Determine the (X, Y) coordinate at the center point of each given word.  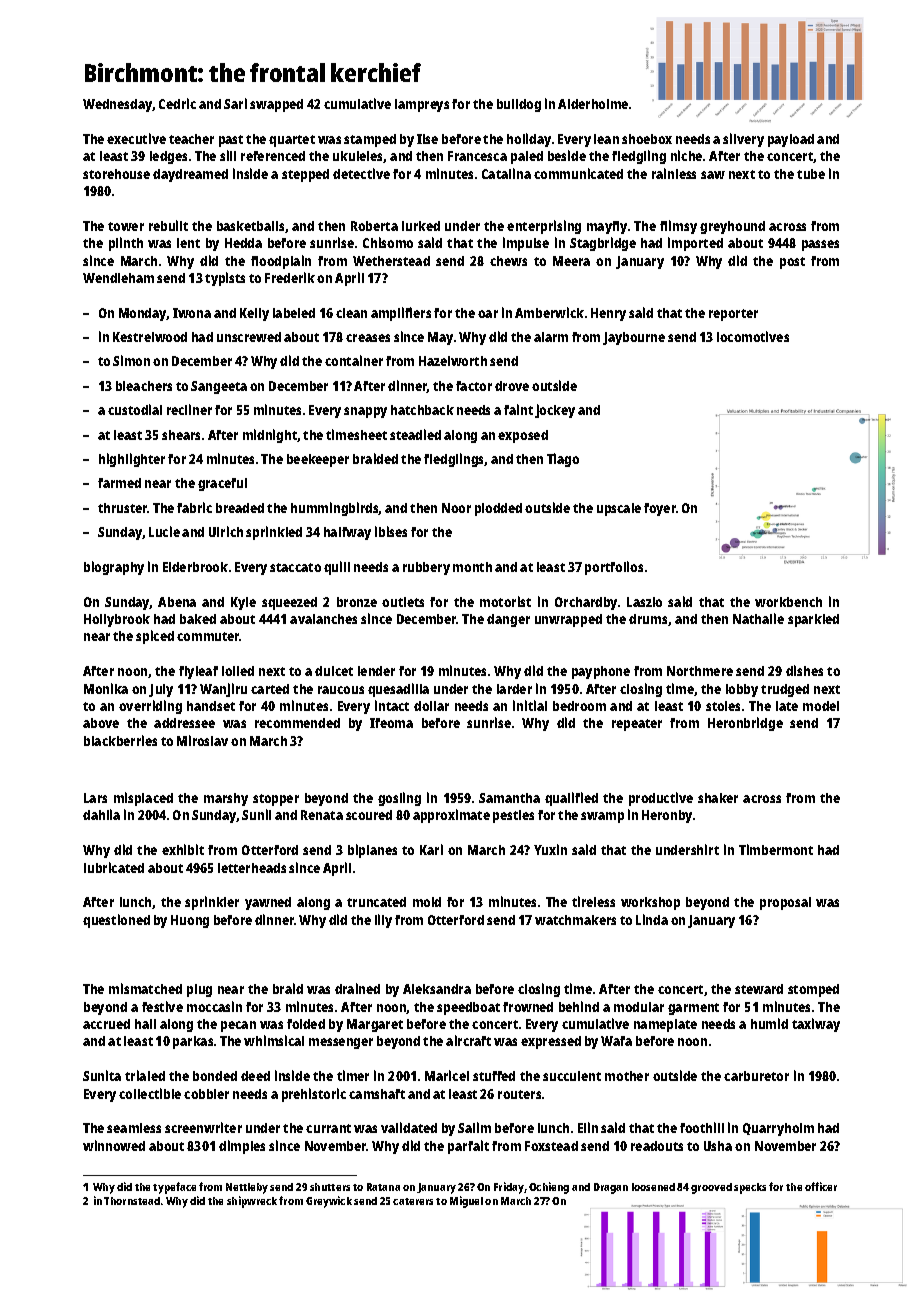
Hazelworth (453, 361)
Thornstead (132, 1201)
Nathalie (758, 618)
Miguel (466, 1202)
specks (750, 1188)
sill (228, 155)
